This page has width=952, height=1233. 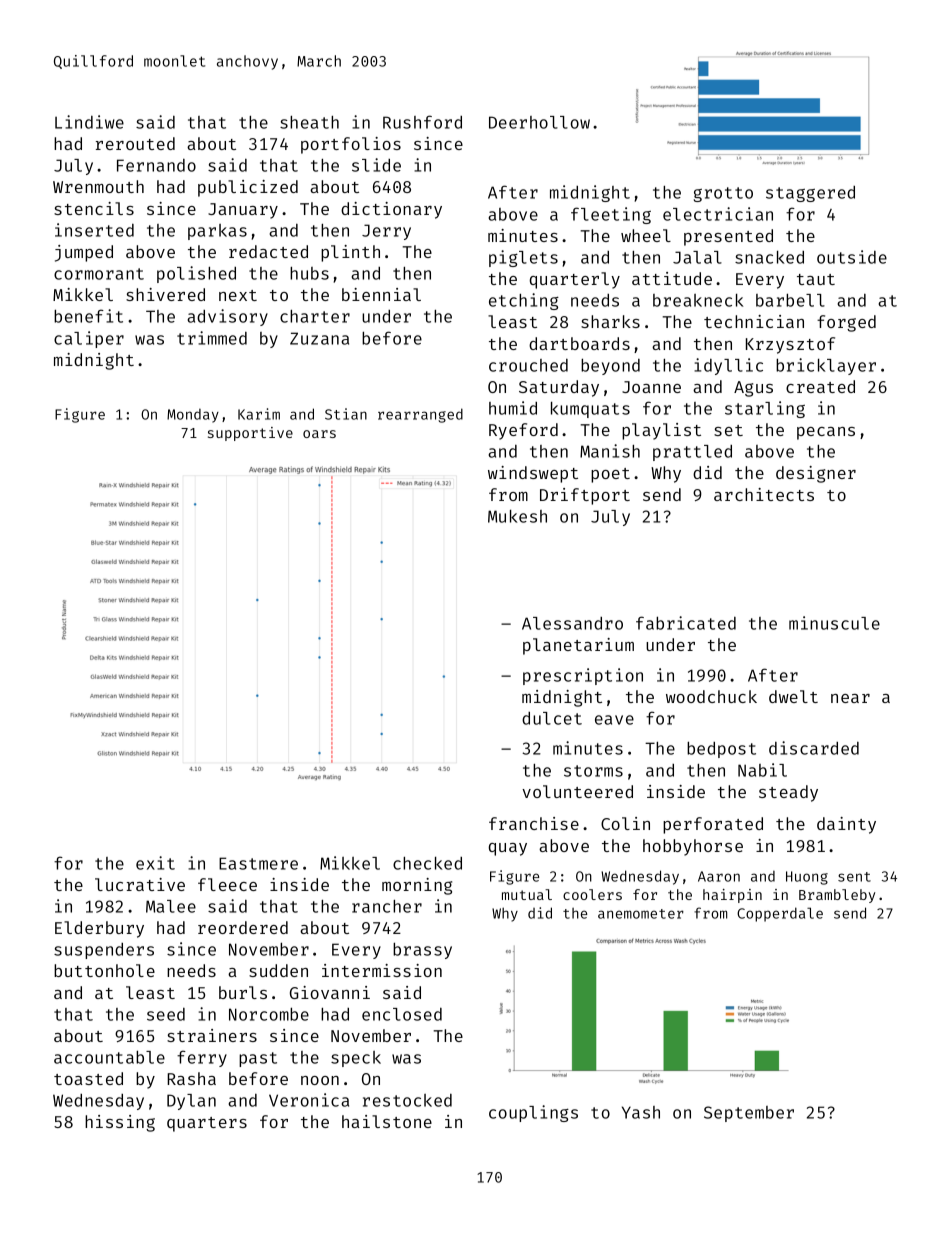 What do you see at coordinates (89, 122) in the page?
I see `Lindiwe` at bounding box center [89, 122].
